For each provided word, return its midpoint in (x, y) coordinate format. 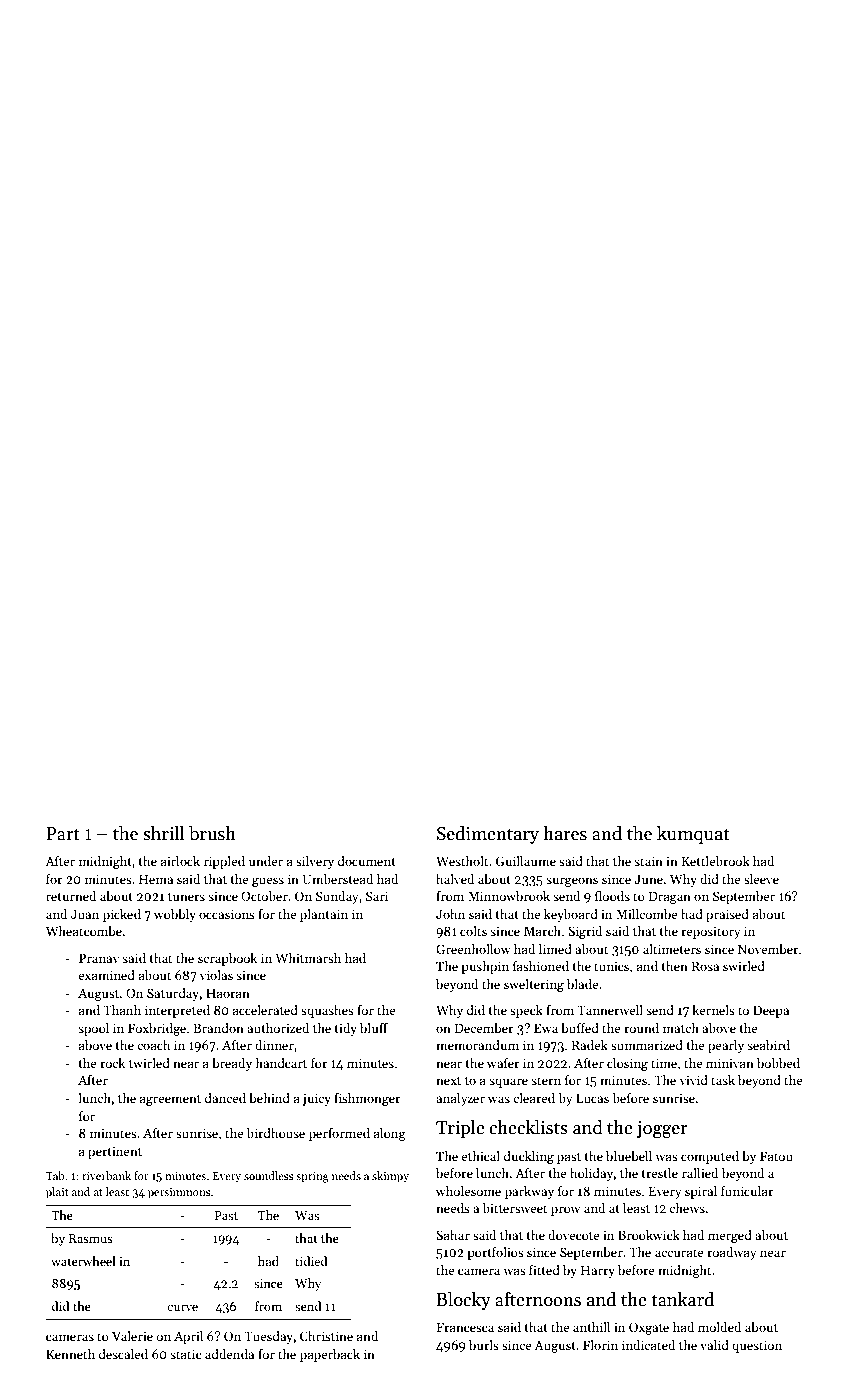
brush (212, 833)
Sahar (453, 1235)
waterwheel (83, 1261)
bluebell (629, 1156)
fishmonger (367, 1099)
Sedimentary (488, 835)
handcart (281, 1063)
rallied (700, 1173)
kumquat (693, 835)
